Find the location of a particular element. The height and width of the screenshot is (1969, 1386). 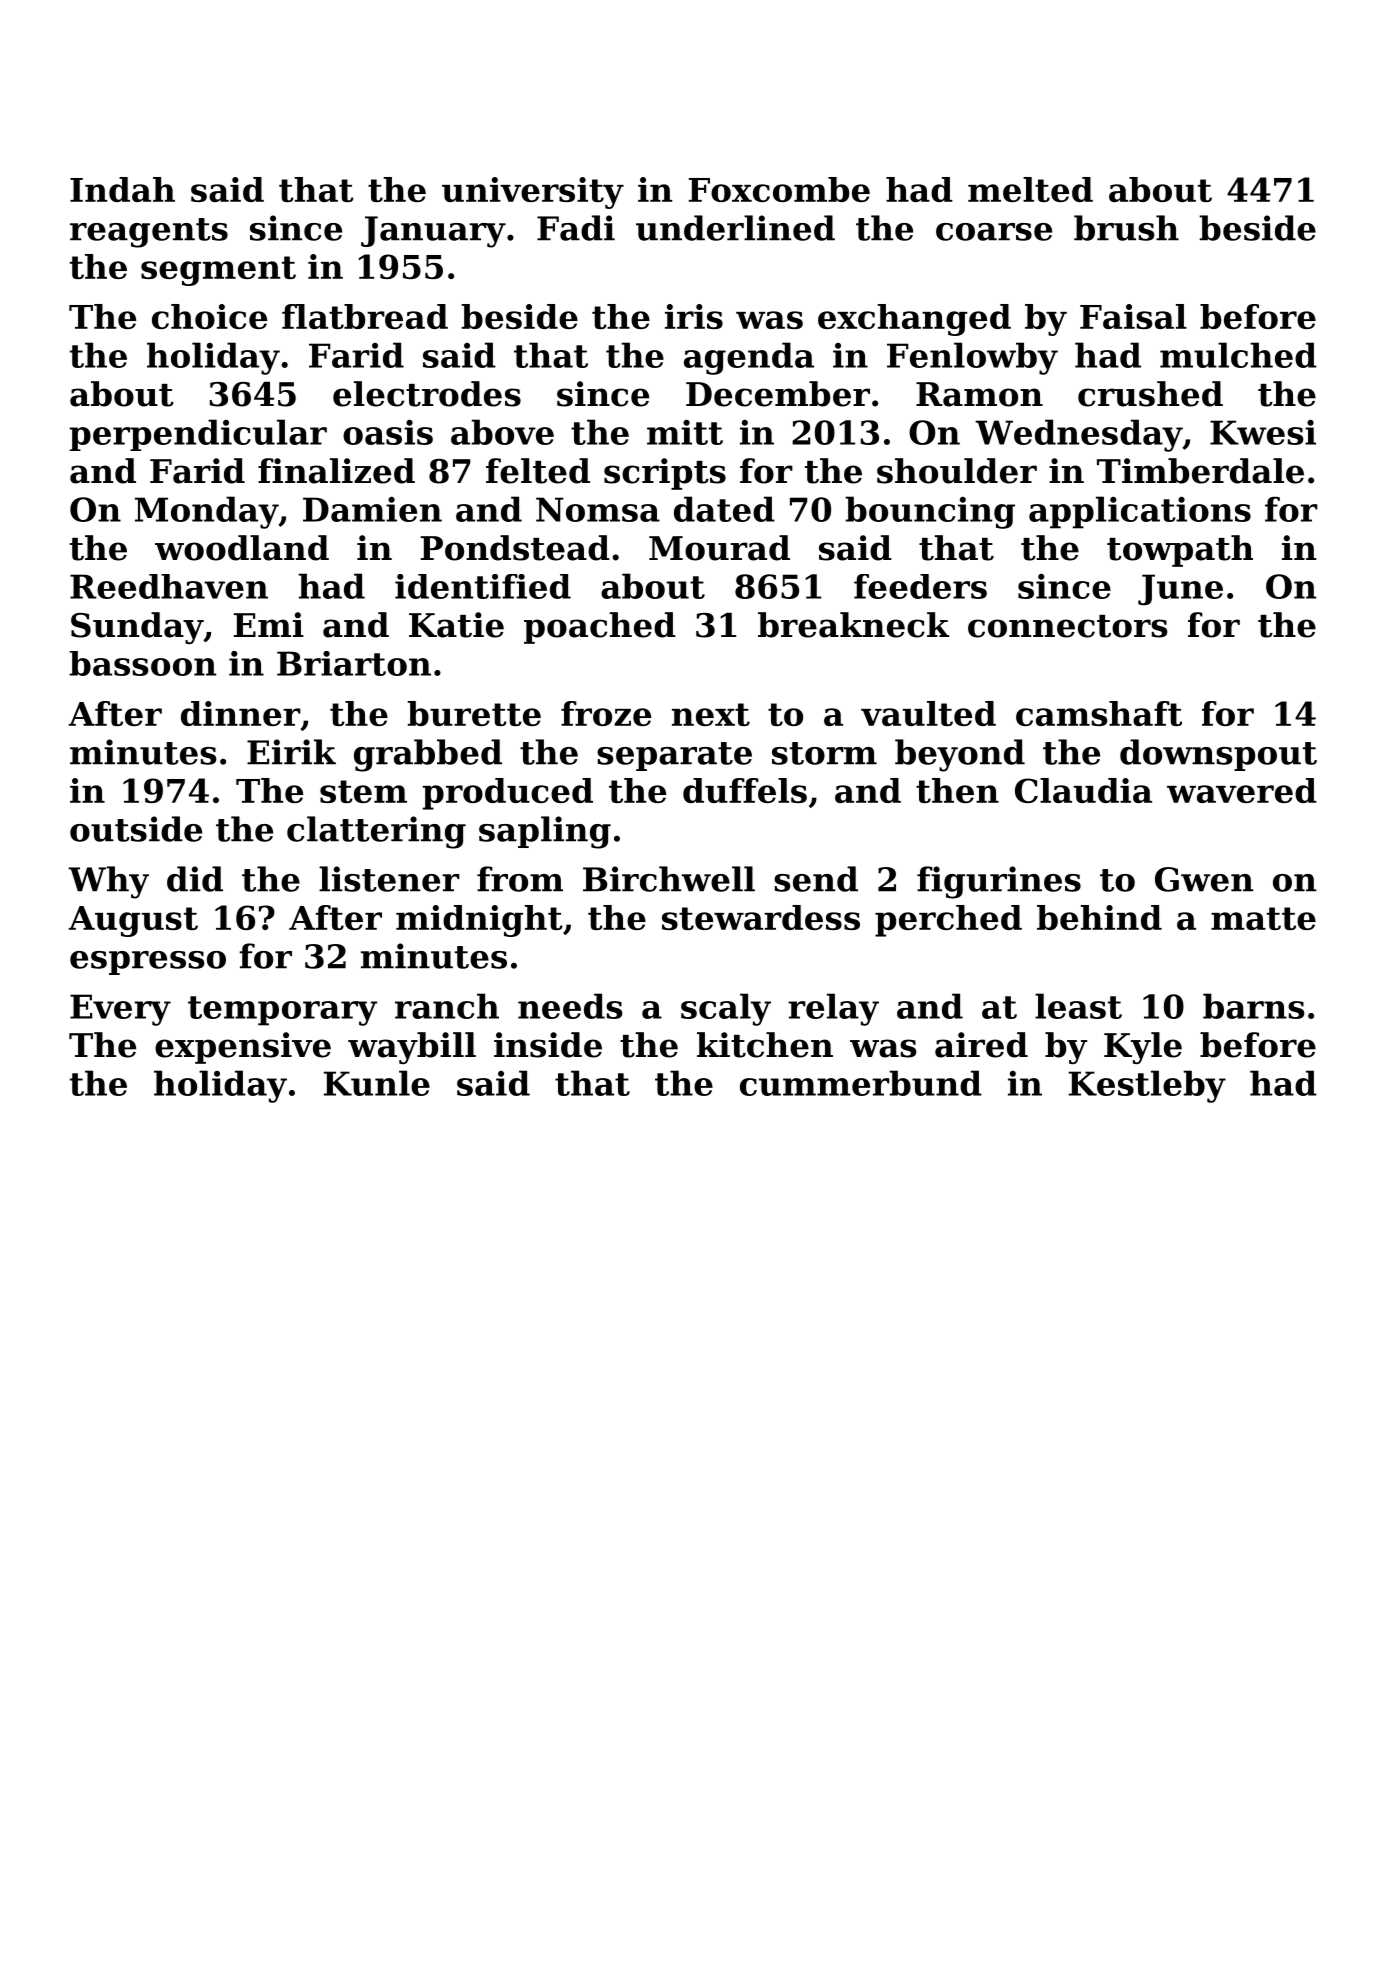

camshaft is located at coordinates (1099, 713).
